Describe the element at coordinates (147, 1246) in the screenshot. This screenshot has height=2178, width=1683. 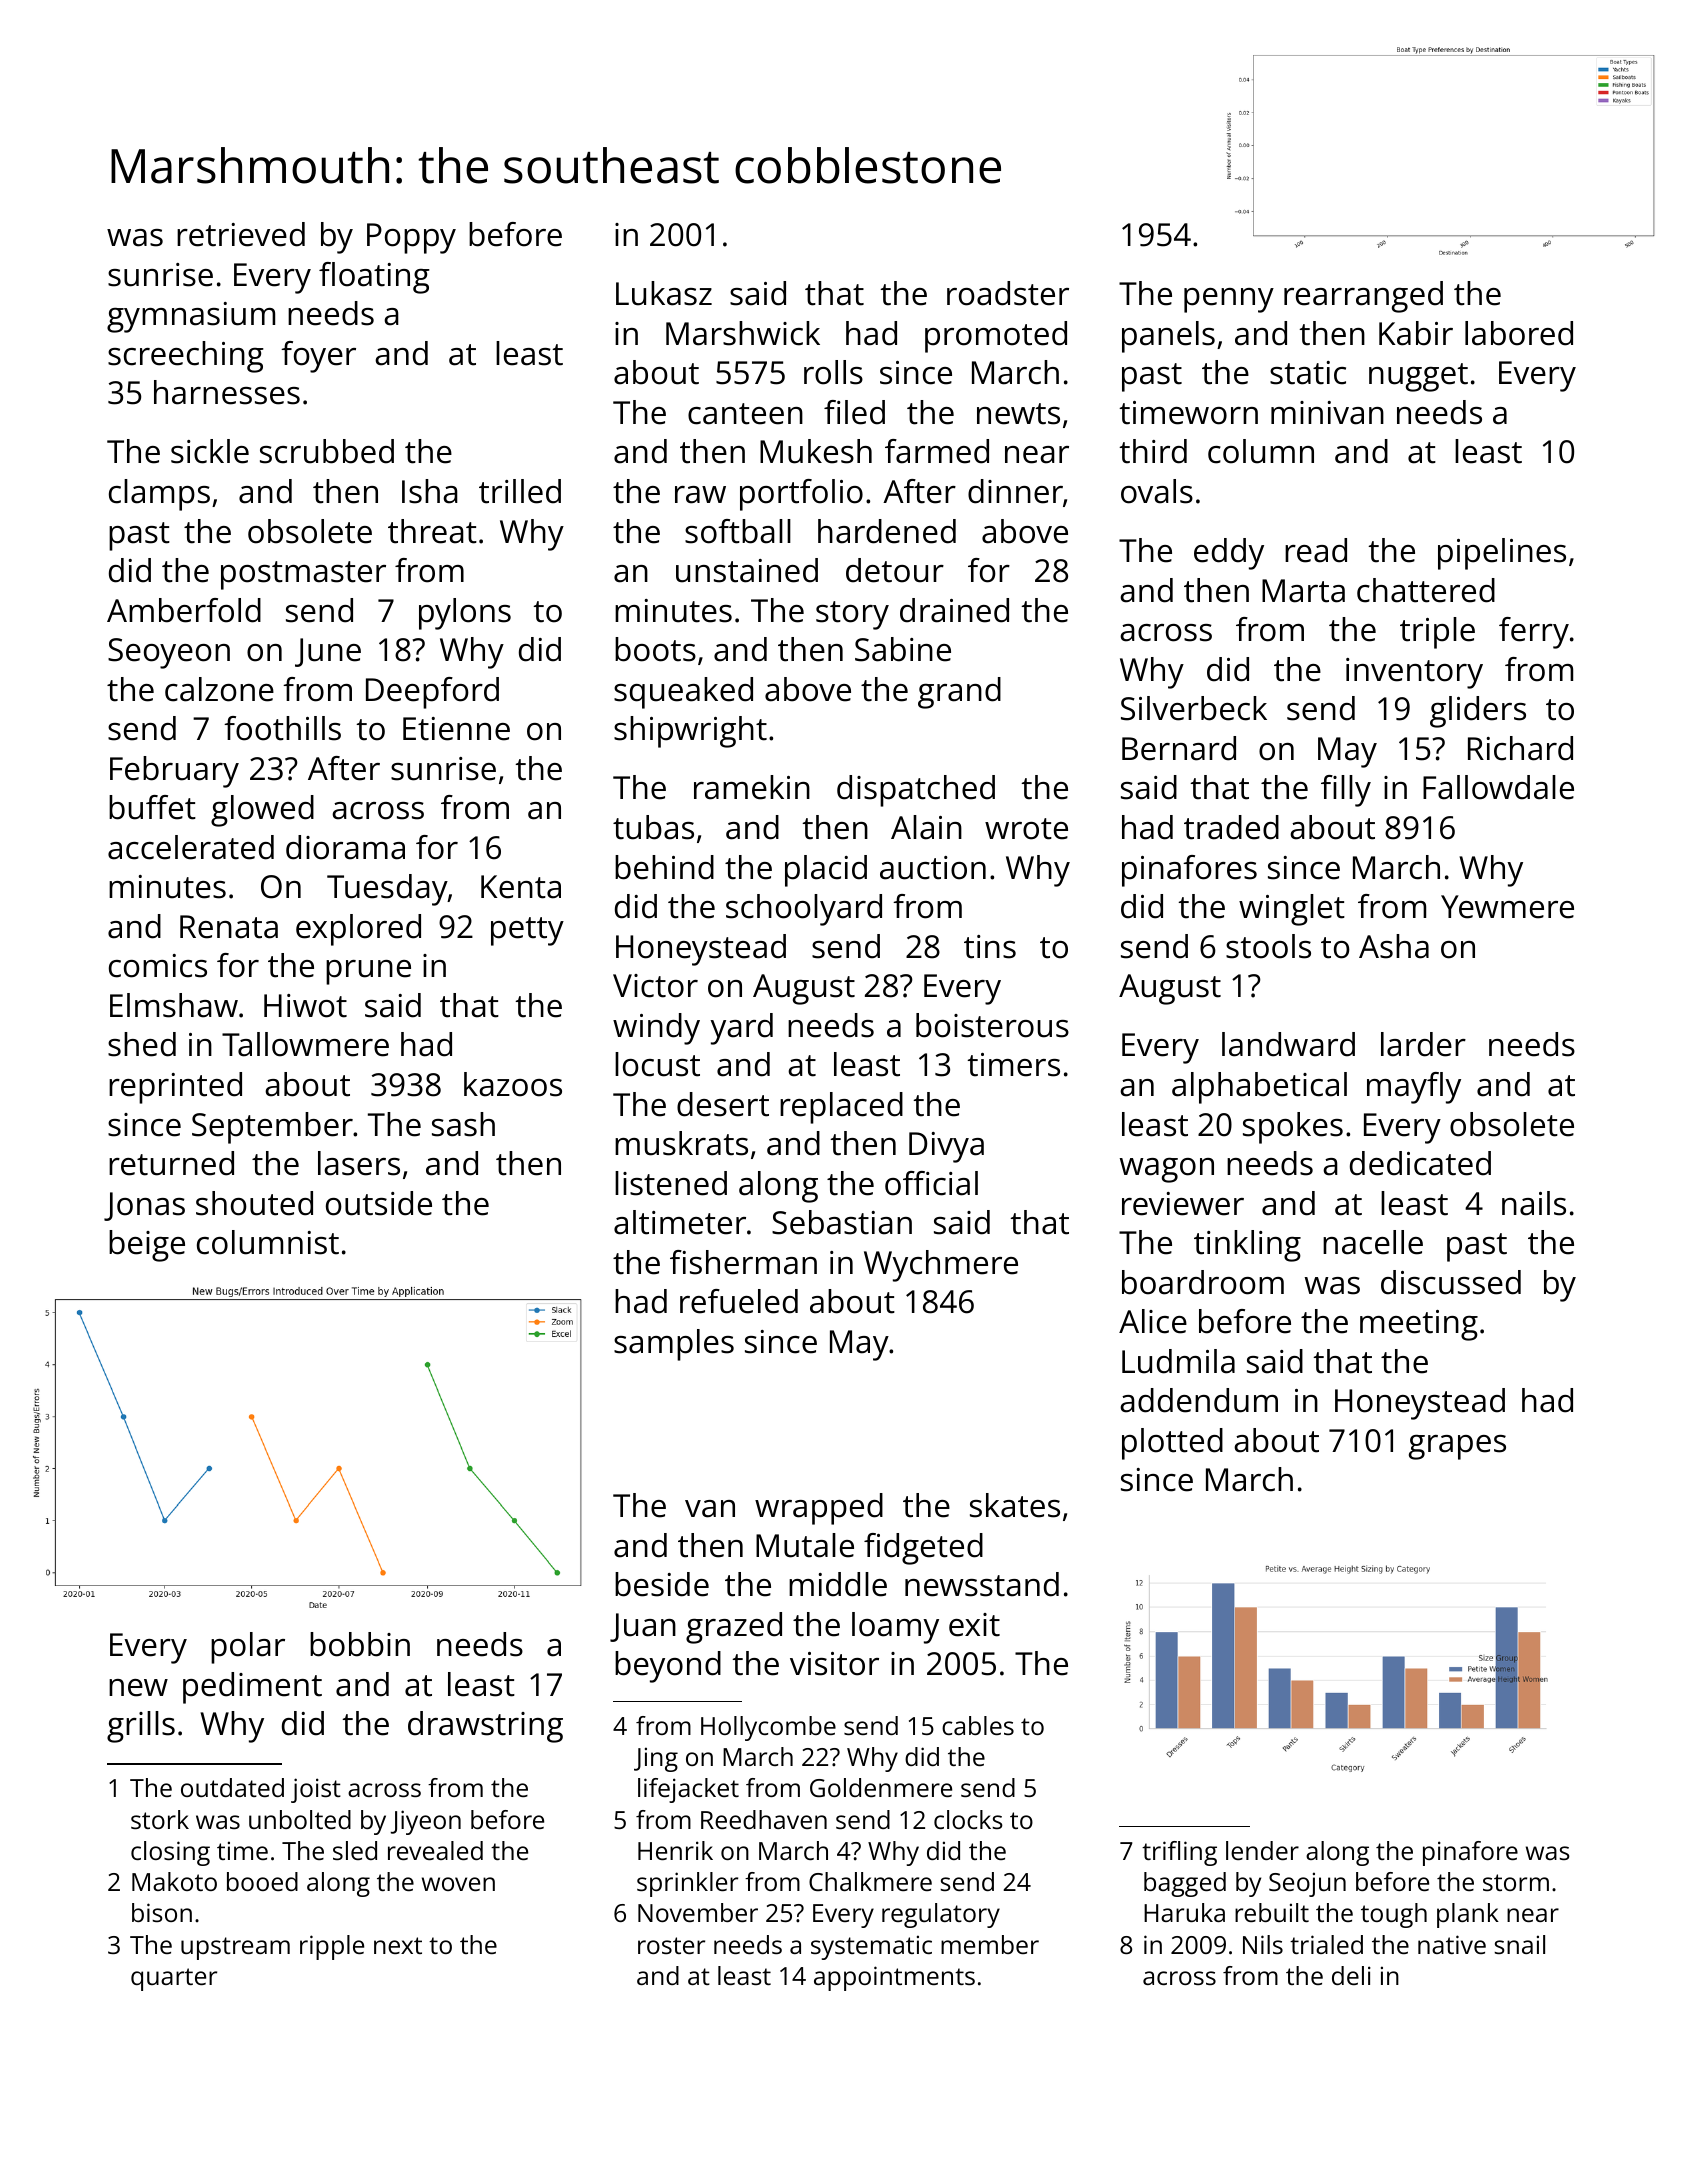
I see `beige` at that location.
